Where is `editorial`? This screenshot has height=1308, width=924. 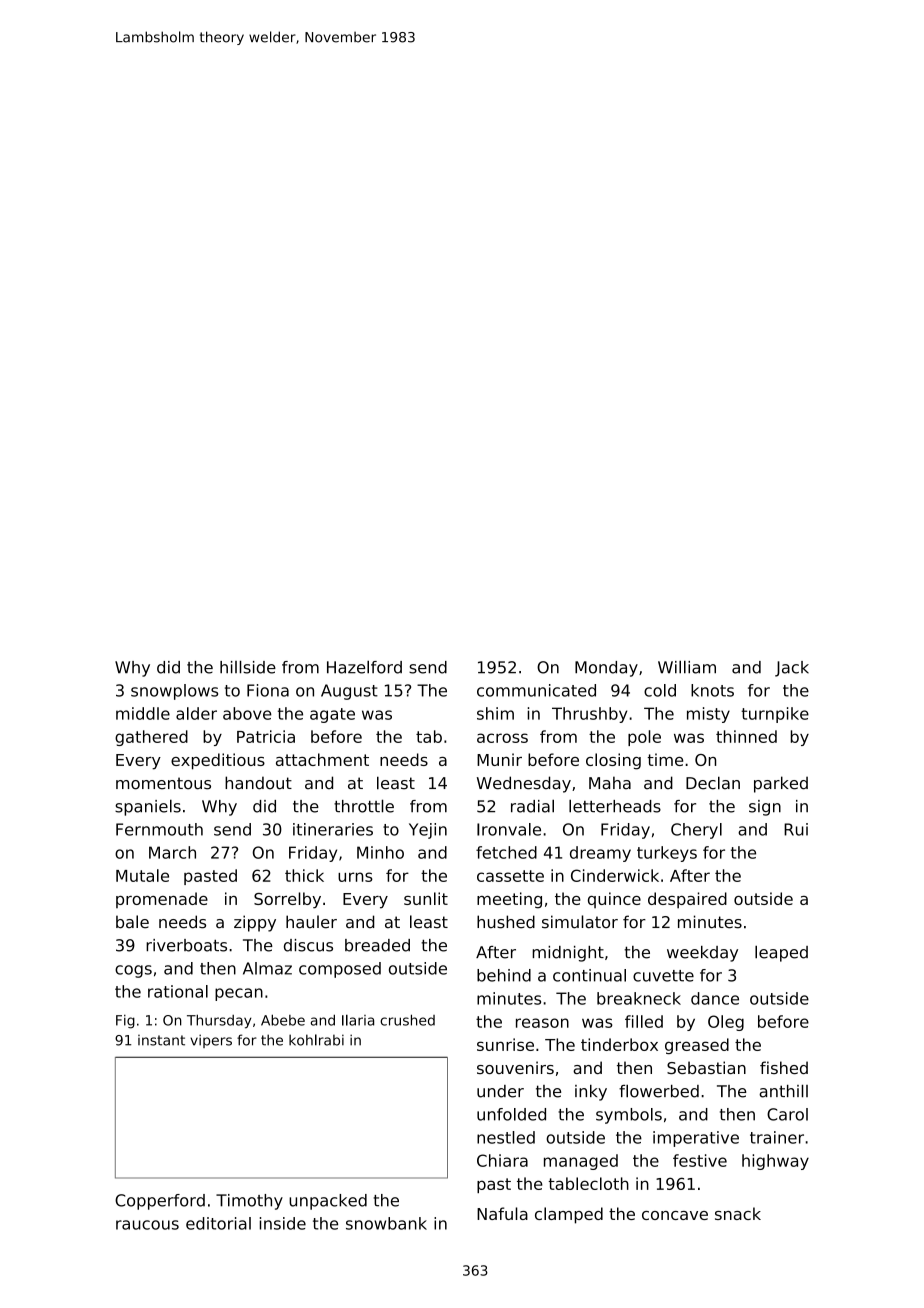 editorial is located at coordinates (218, 1223).
